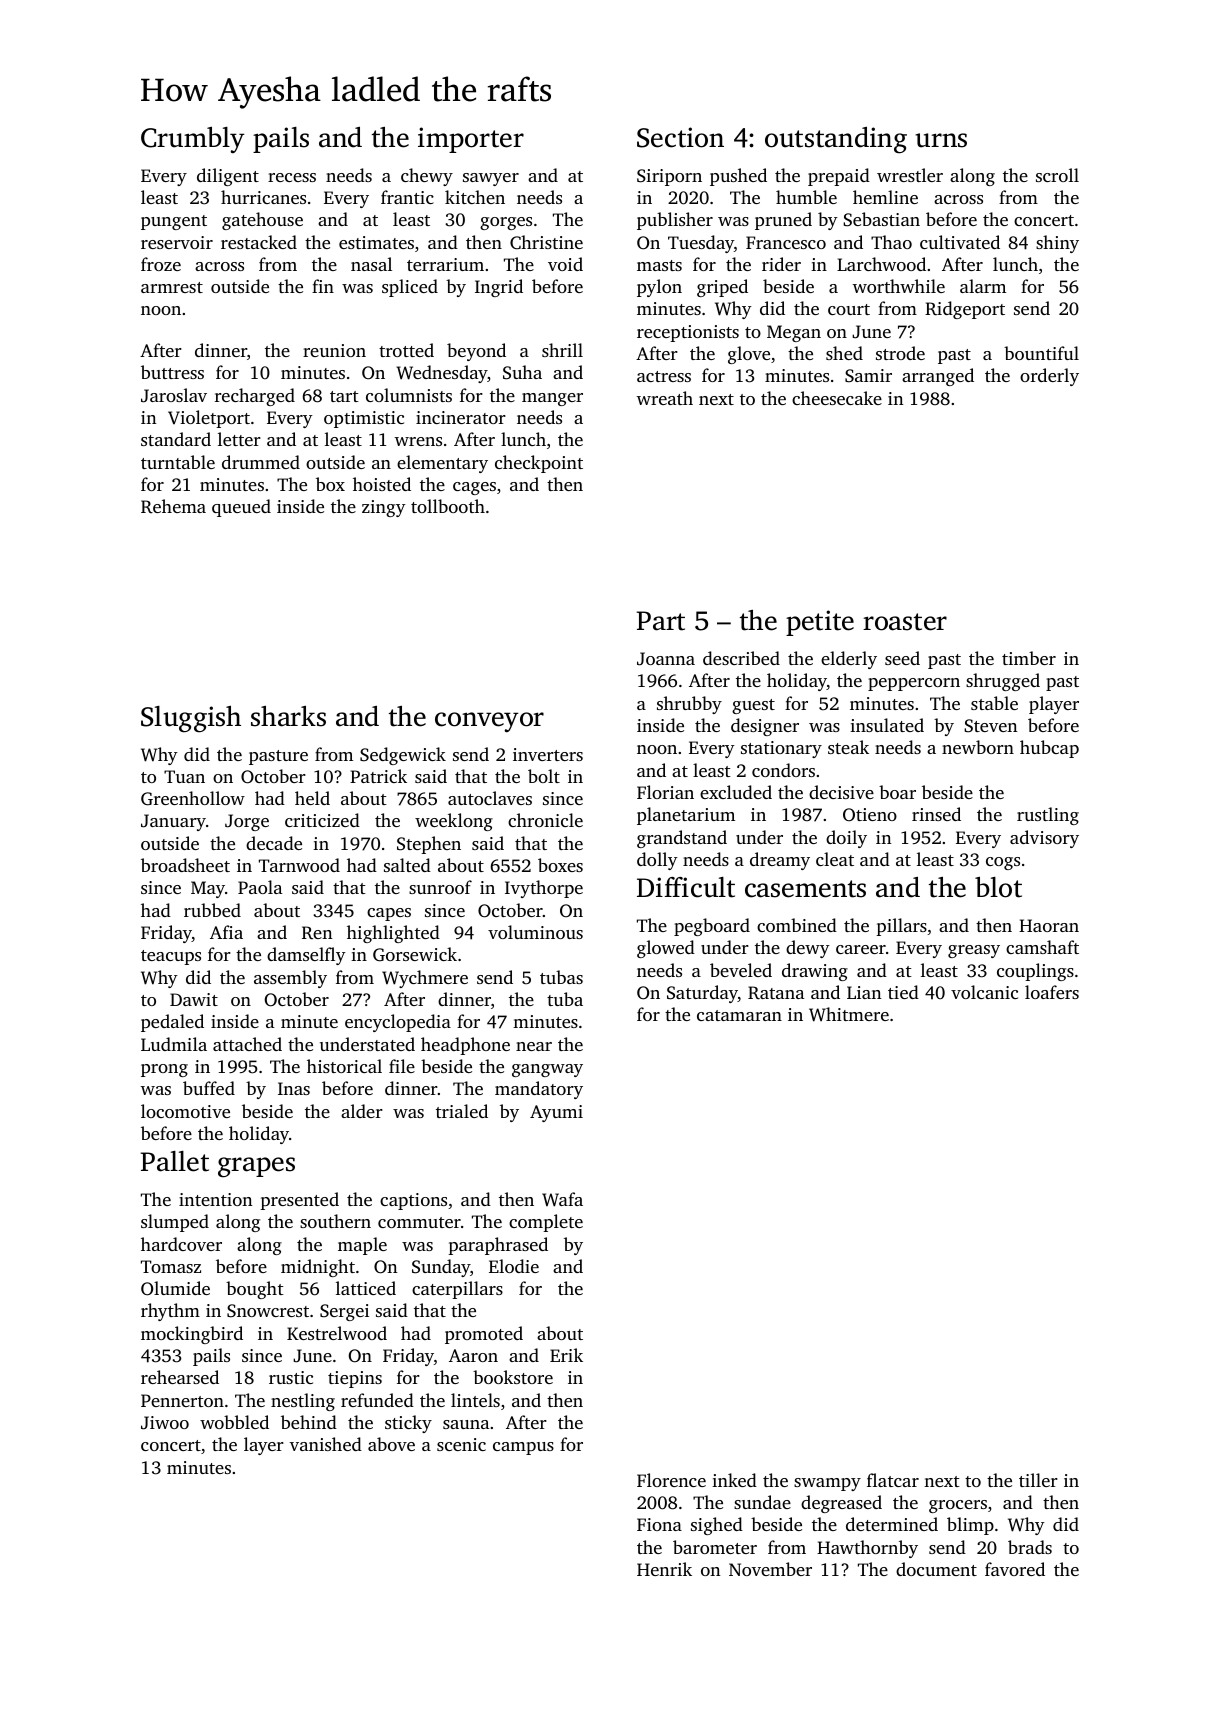 Image resolution: width=1220 pixels, height=1725 pixels. I want to click on orderly, so click(1049, 377).
